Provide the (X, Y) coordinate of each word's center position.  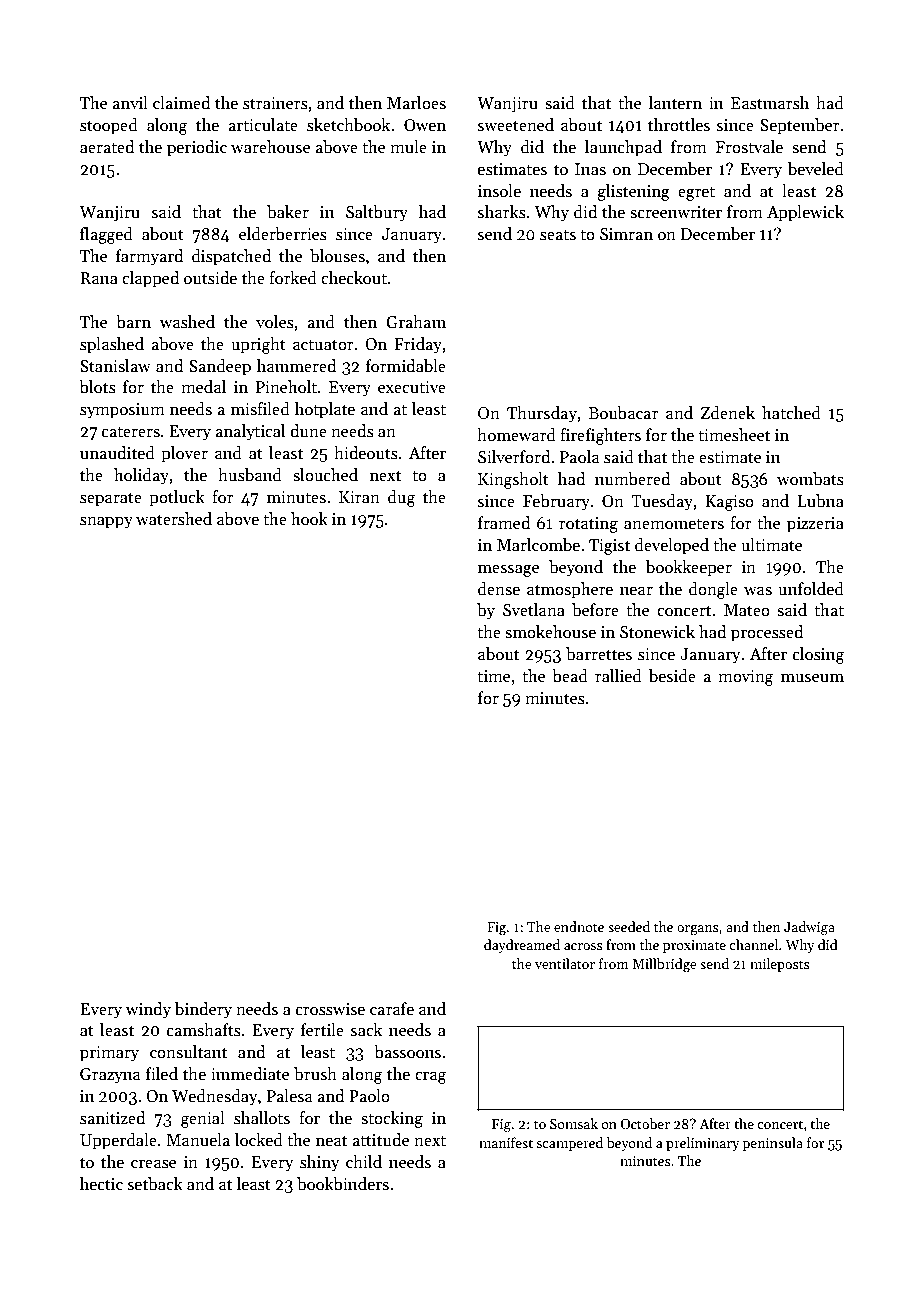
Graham (416, 322)
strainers (275, 103)
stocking (392, 1119)
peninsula (772, 1144)
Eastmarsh (770, 103)
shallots (262, 1118)
